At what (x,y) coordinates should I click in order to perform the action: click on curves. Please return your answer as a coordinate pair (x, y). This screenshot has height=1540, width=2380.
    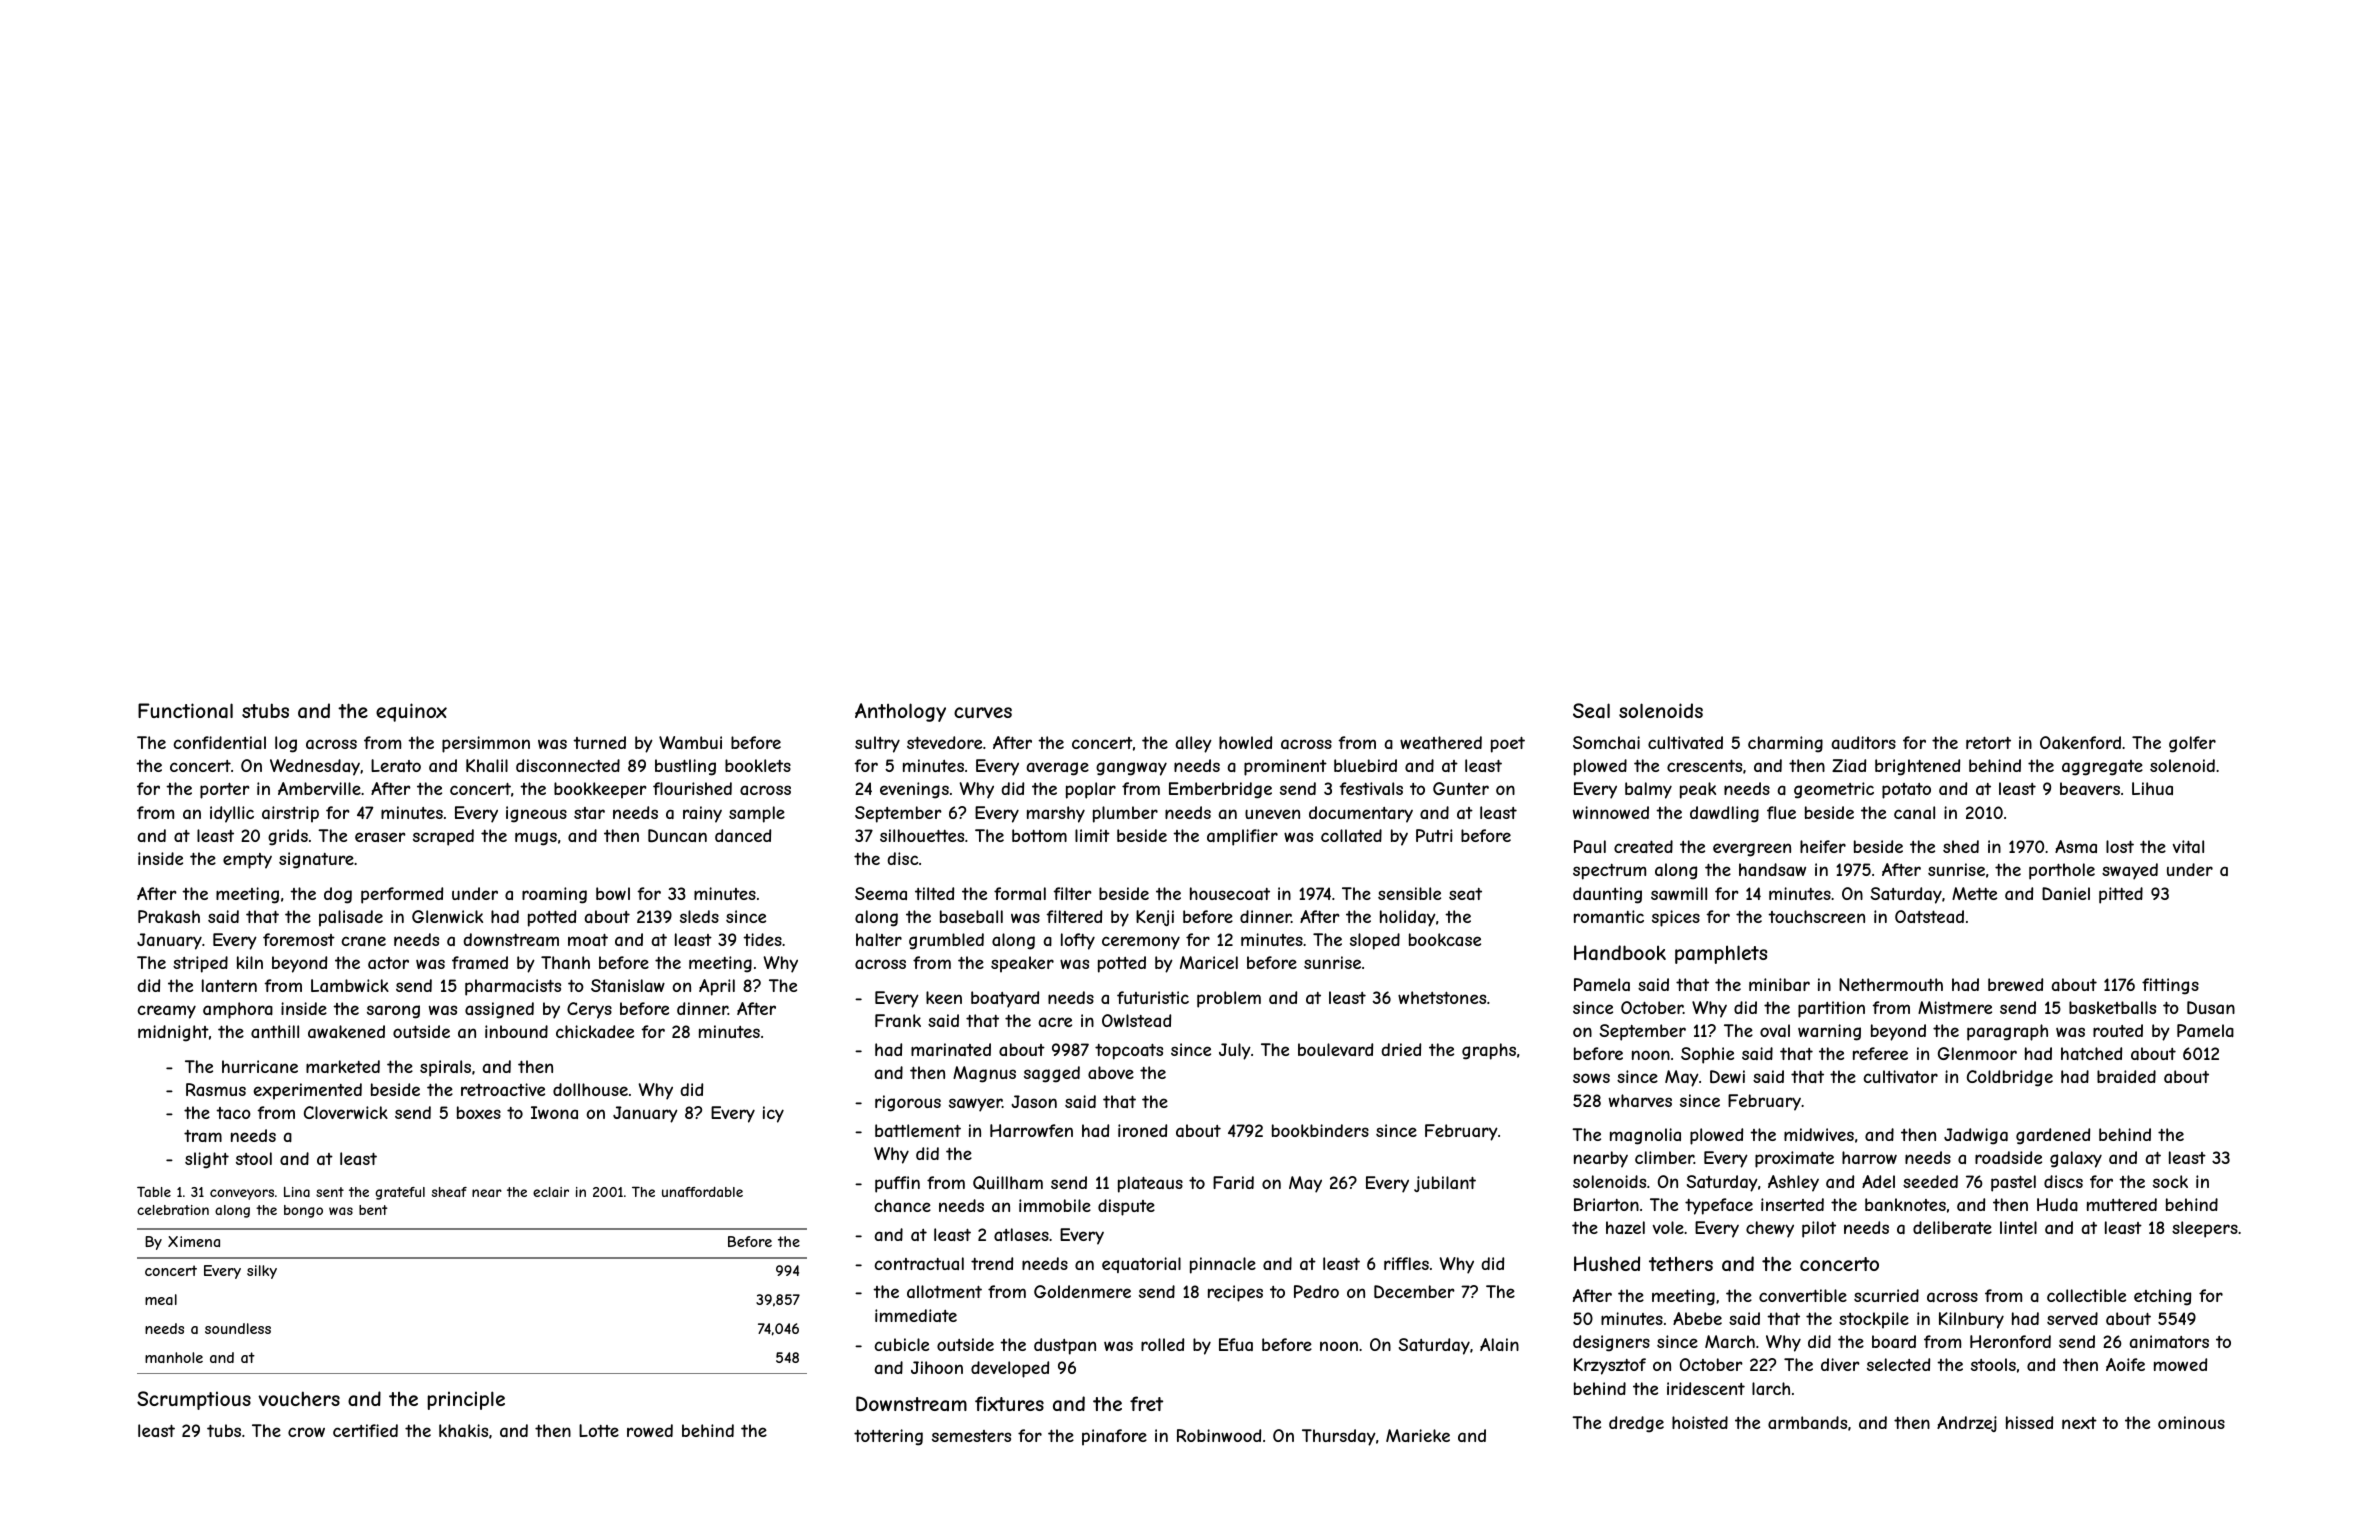
    Looking at the image, I should click on (983, 712).
